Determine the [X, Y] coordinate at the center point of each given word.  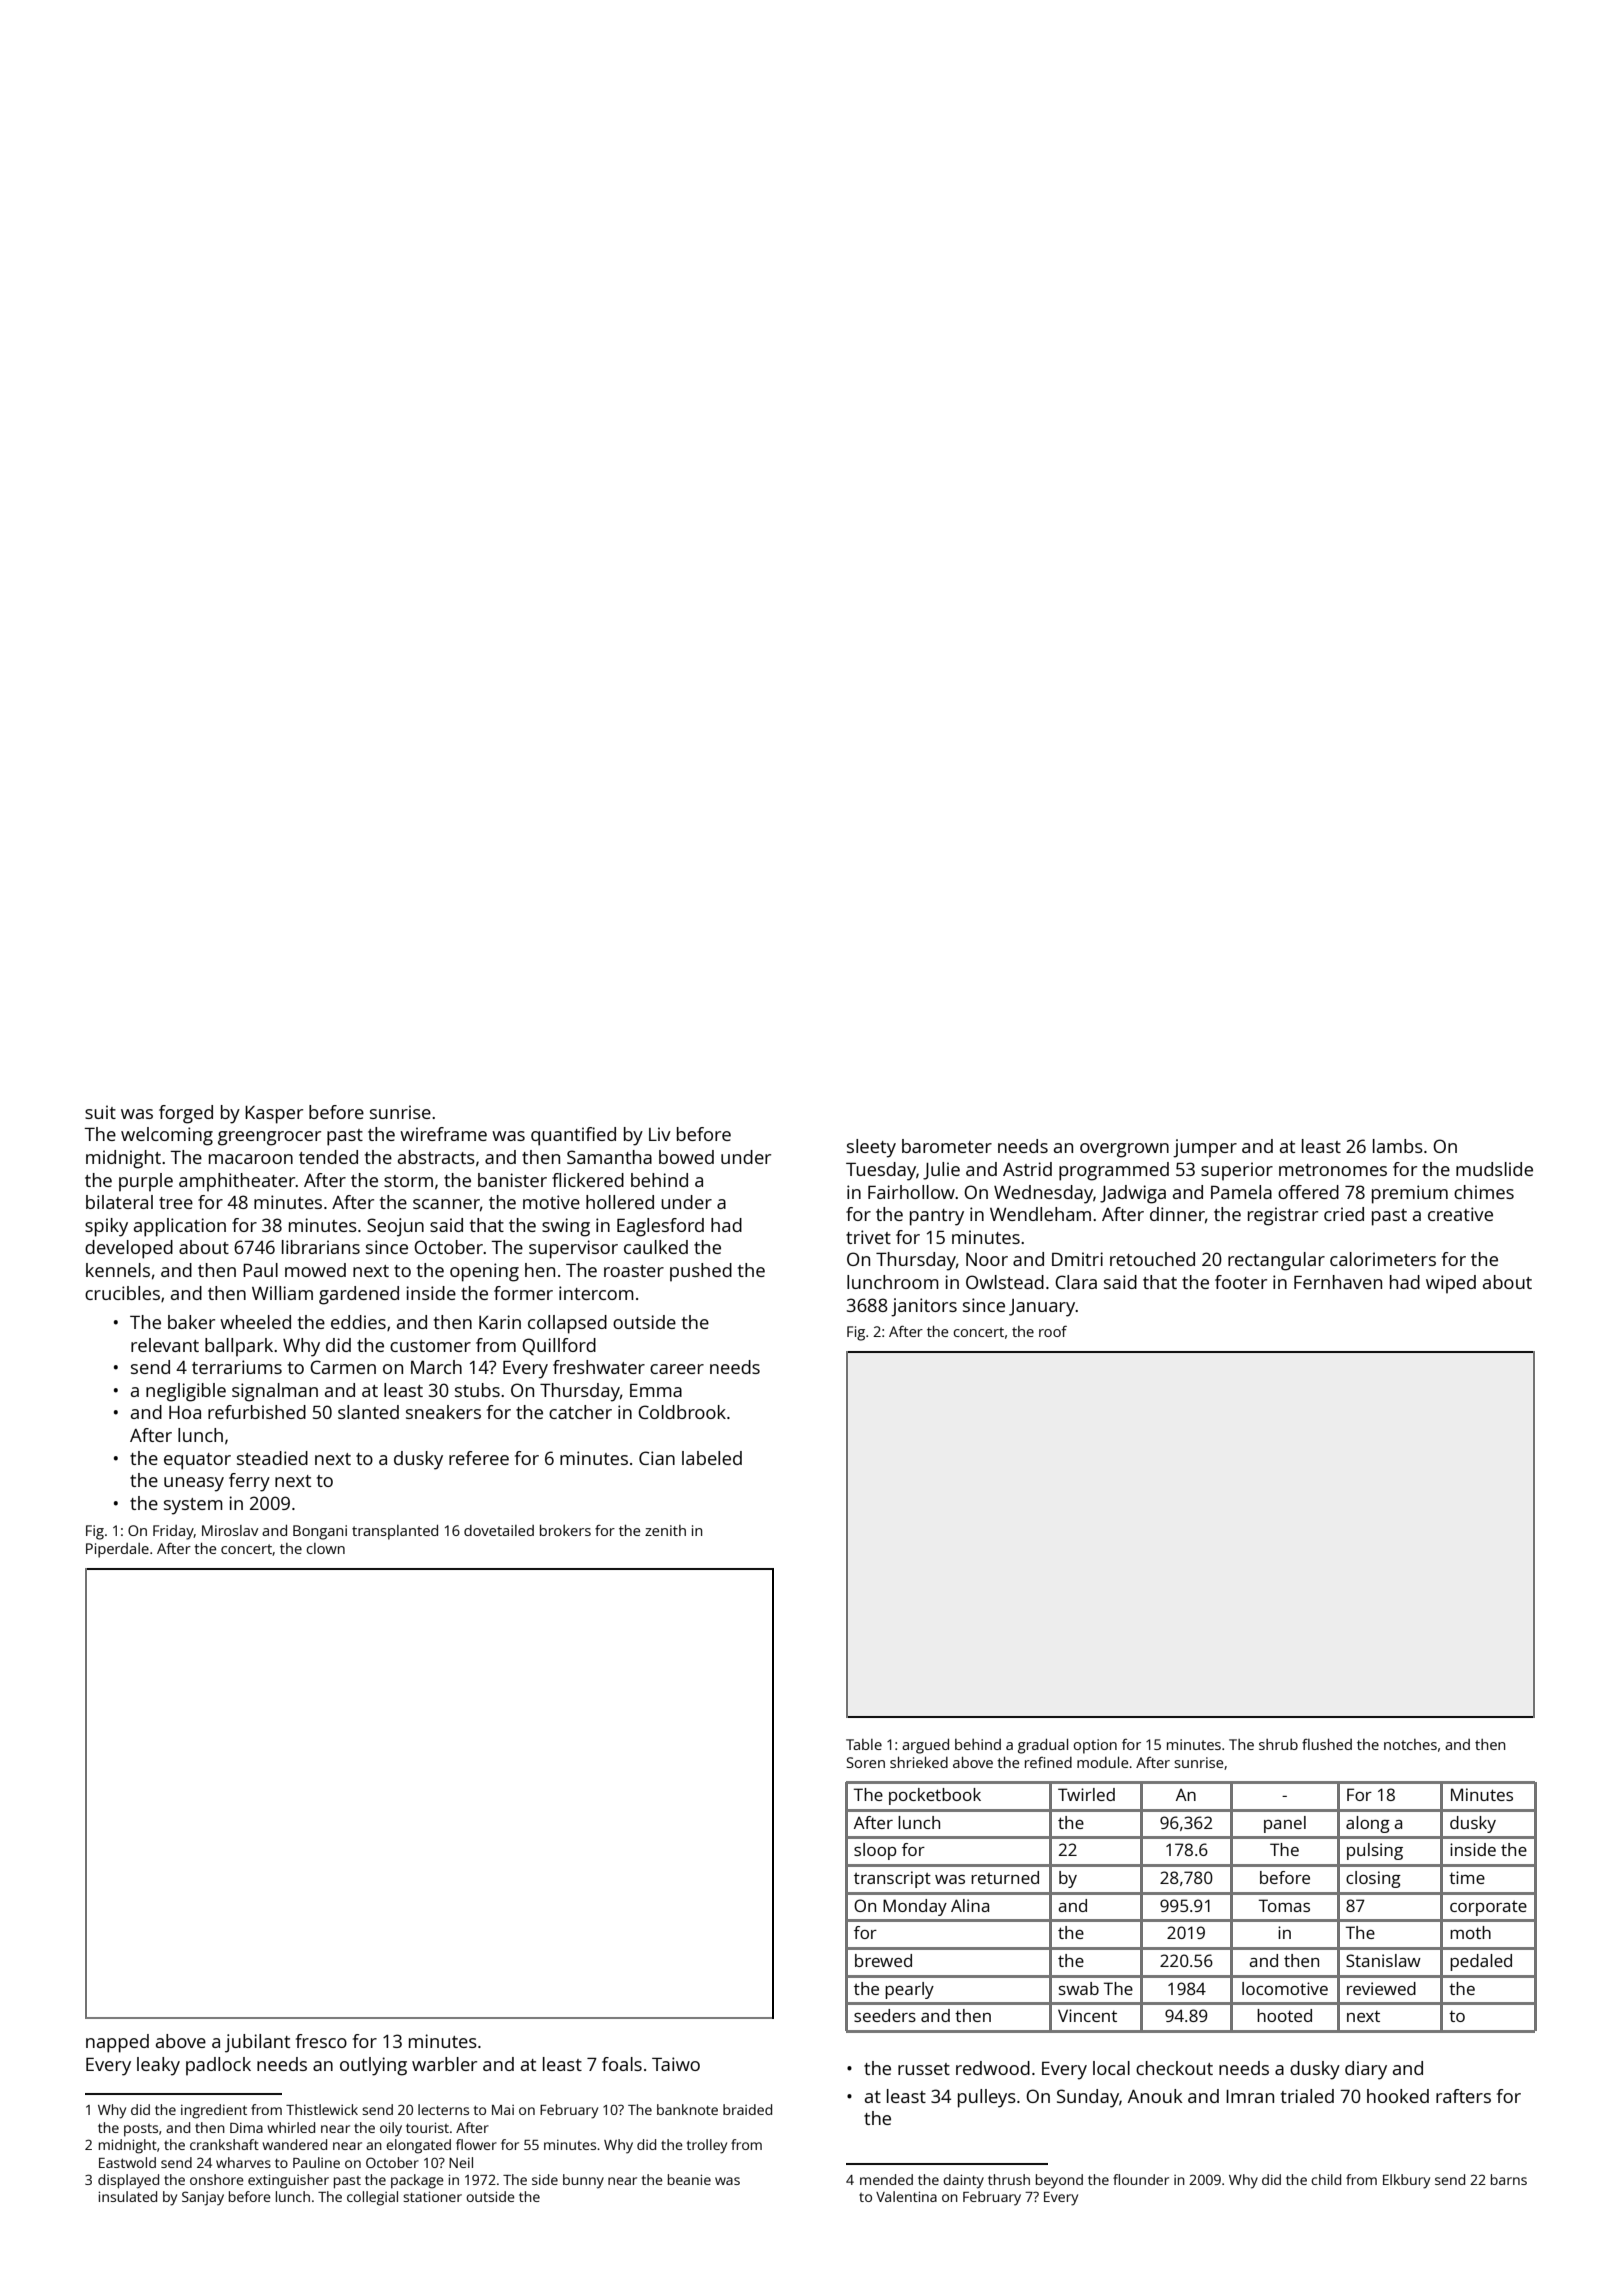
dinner [1177, 1214]
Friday [173, 1532]
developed [129, 1249]
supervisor [573, 1249]
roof [1053, 1331]
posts [141, 2130]
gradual [1043, 1746]
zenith [665, 1530]
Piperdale [117, 1550]
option [1095, 1746]
